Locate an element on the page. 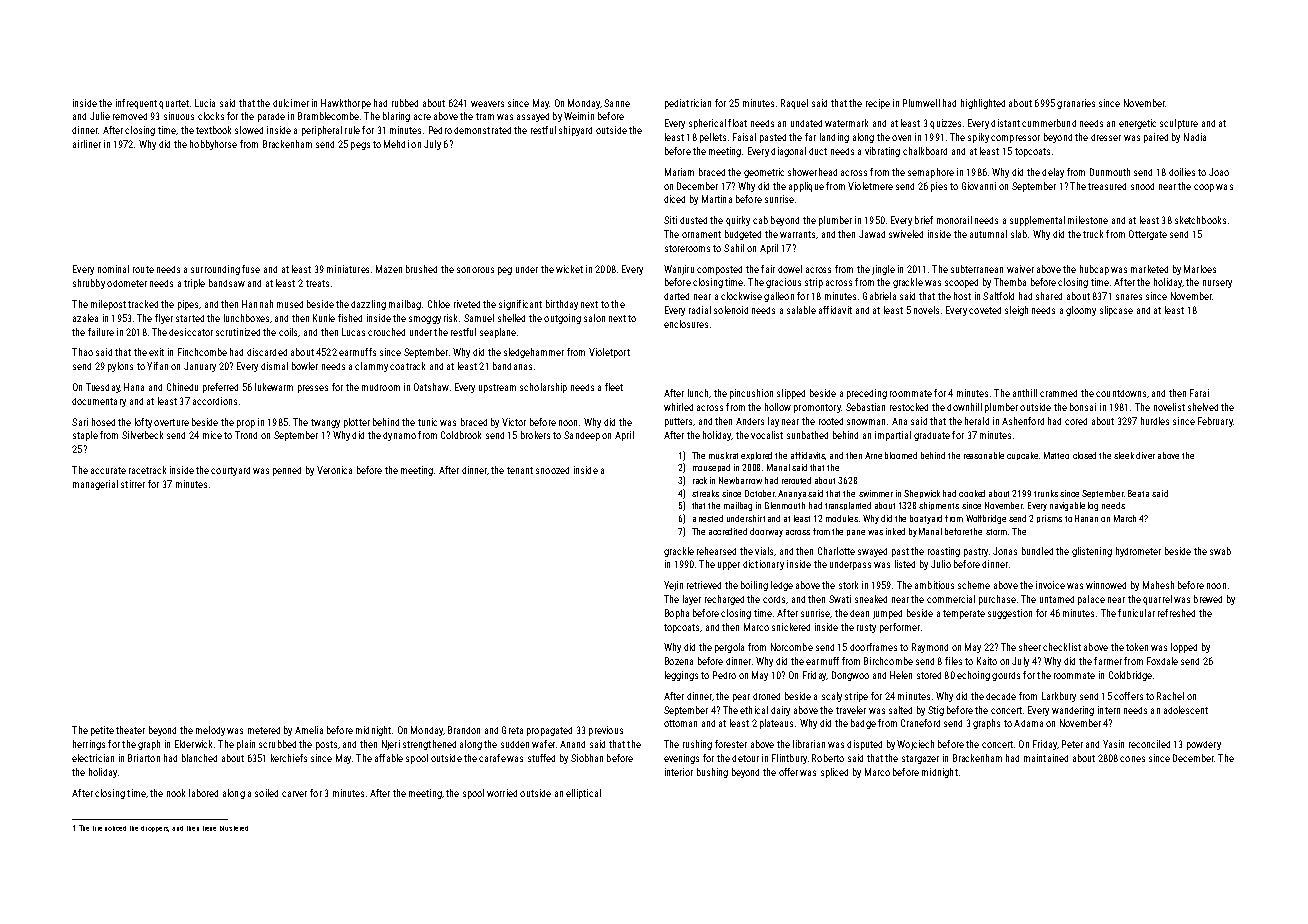  granaries is located at coordinates (1076, 104).
